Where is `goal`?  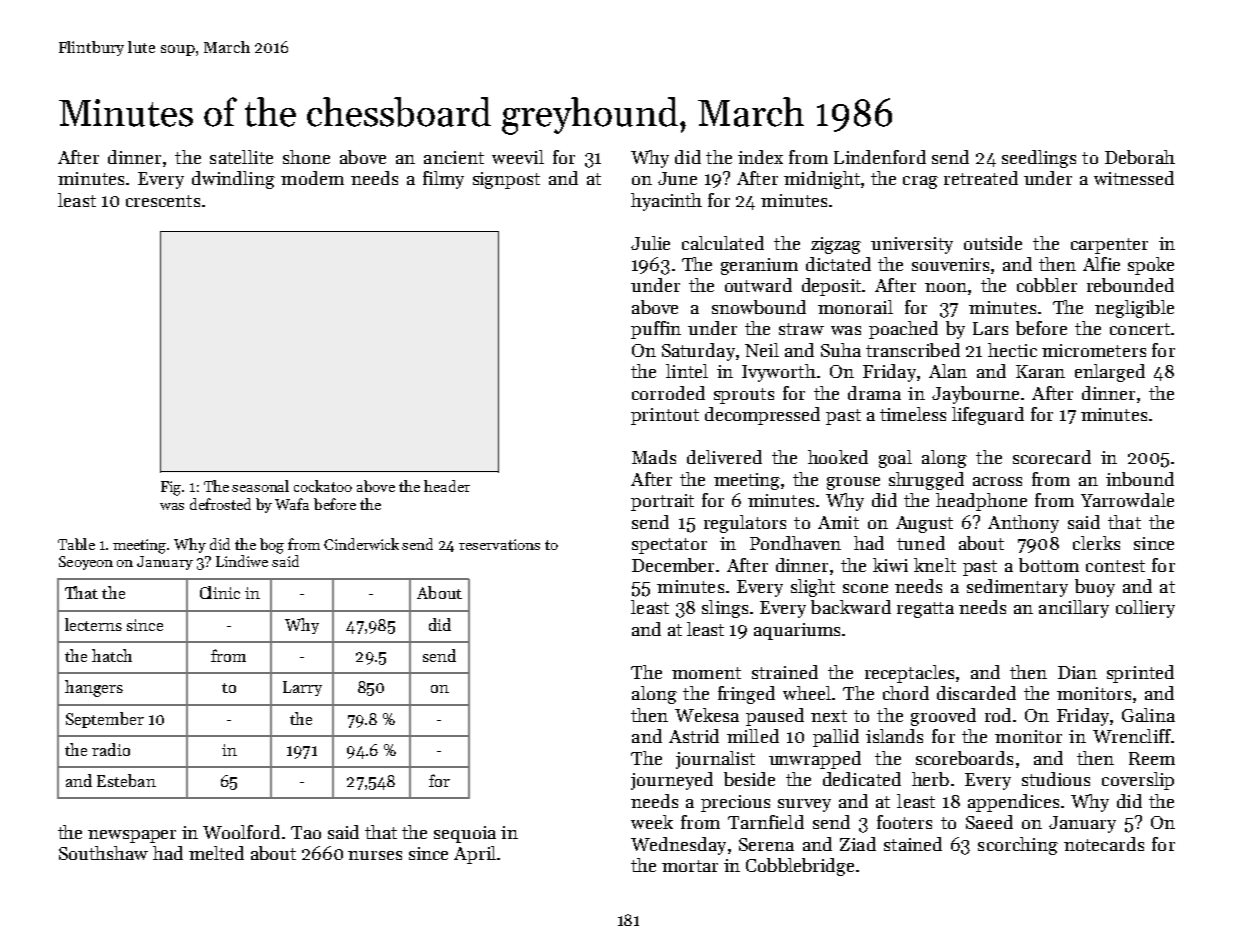
goal is located at coordinates (895, 459).
